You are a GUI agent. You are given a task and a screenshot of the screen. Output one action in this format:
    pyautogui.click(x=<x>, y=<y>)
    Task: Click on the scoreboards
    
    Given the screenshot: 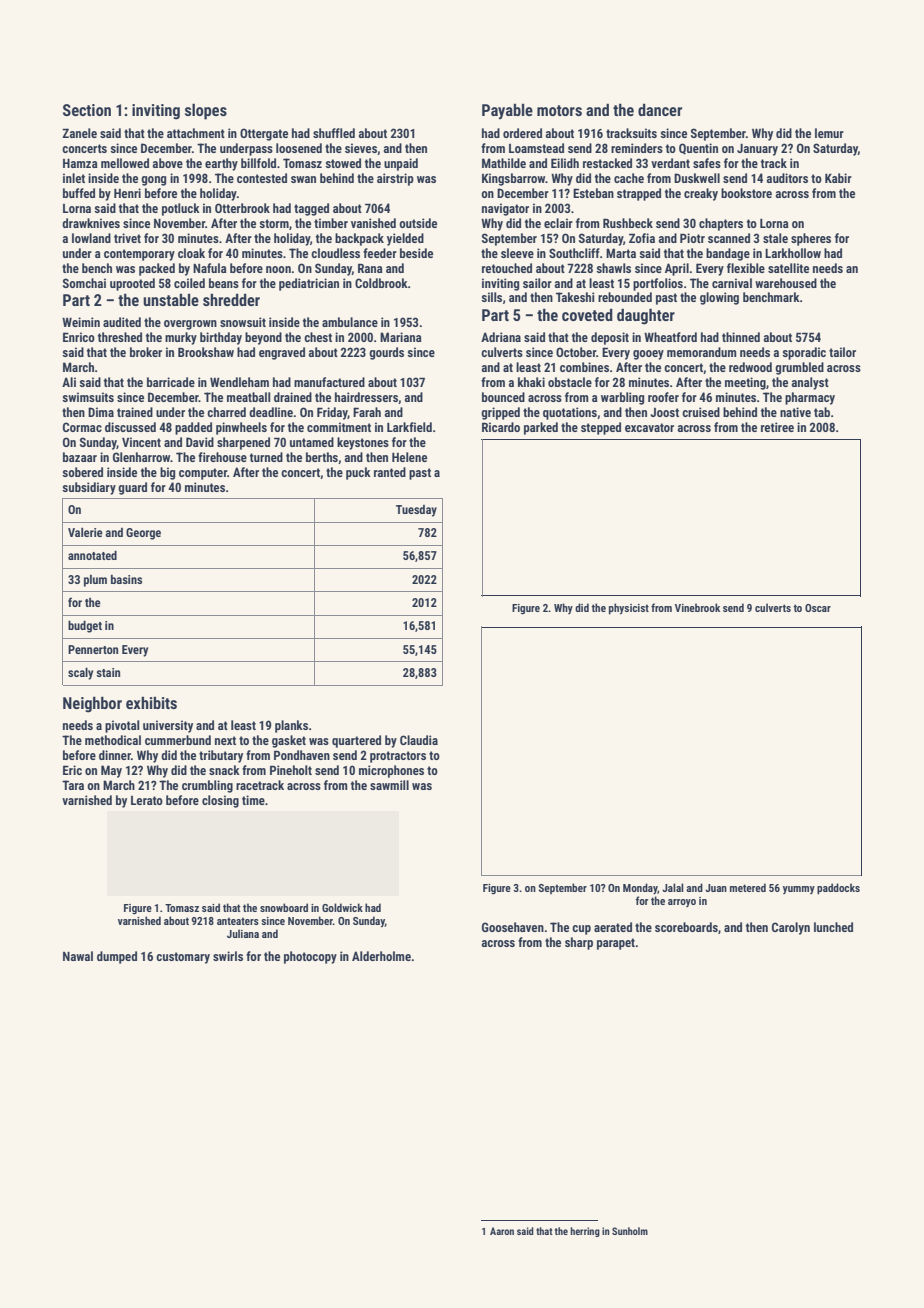 What is the action you would take?
    pyautogui.click(x=686, y=927)
